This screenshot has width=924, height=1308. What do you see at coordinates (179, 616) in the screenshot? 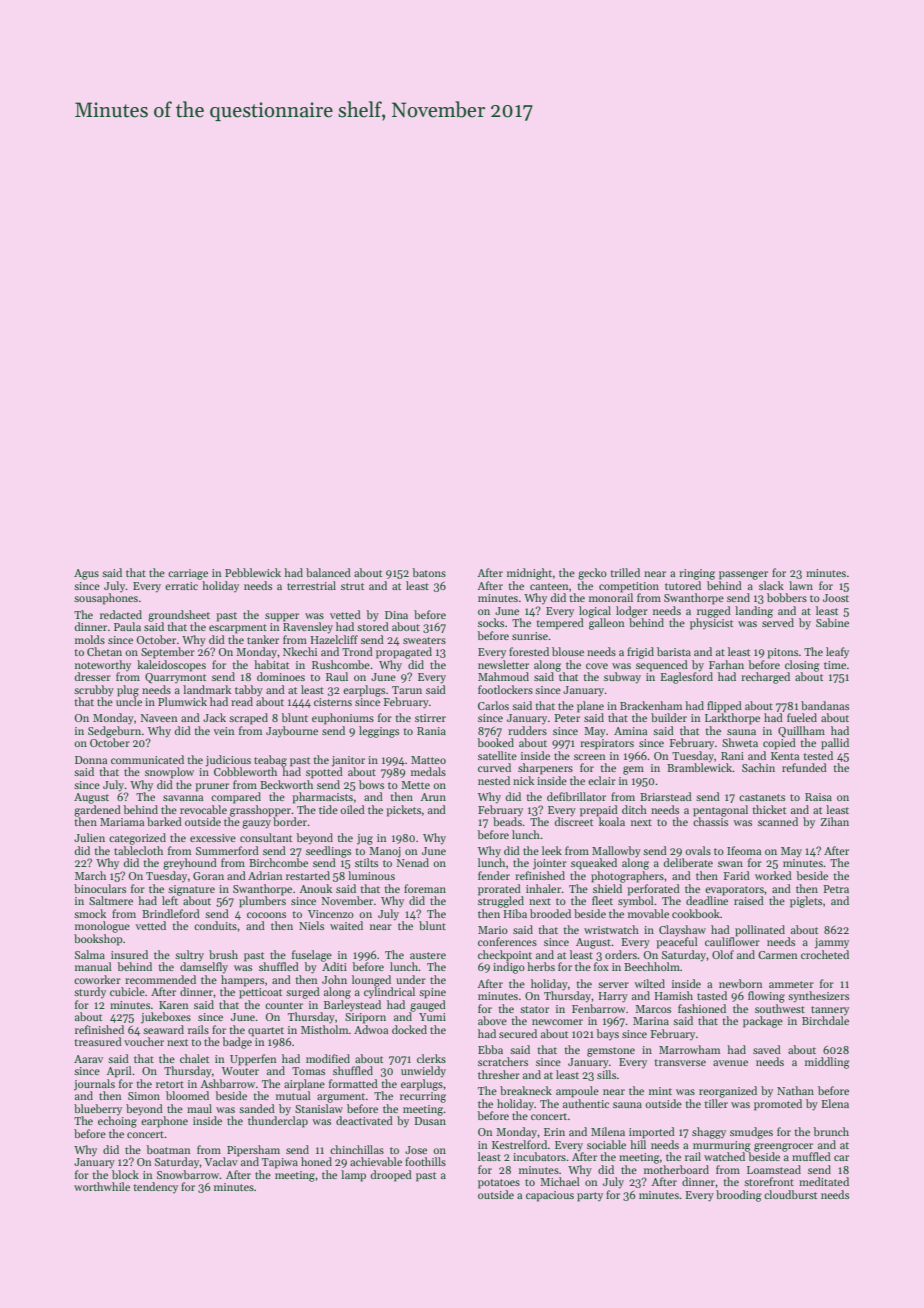
I see `groundsheet` at bounding box center [179, 616].
